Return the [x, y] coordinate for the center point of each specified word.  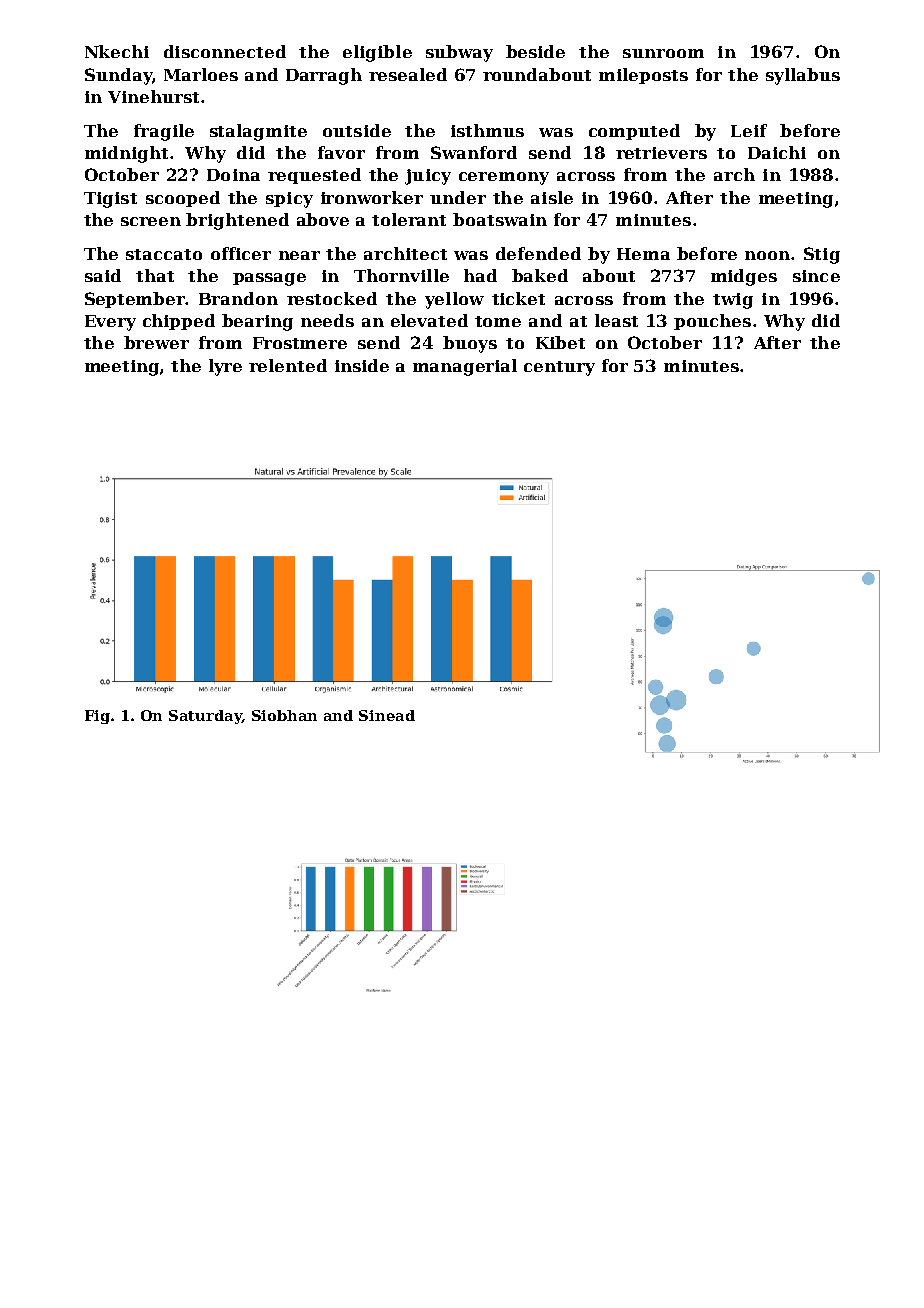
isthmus [487, 130]
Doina [233, 175]
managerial [465, 367]
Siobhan [284, 715]
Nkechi [117, 51]
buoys [470, 344]
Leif [749, 130]
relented [288, 365]
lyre [225, 367]
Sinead [387, 715]
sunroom [663, 53]
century [559, 368]
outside [357, 130]
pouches [712, 322]
